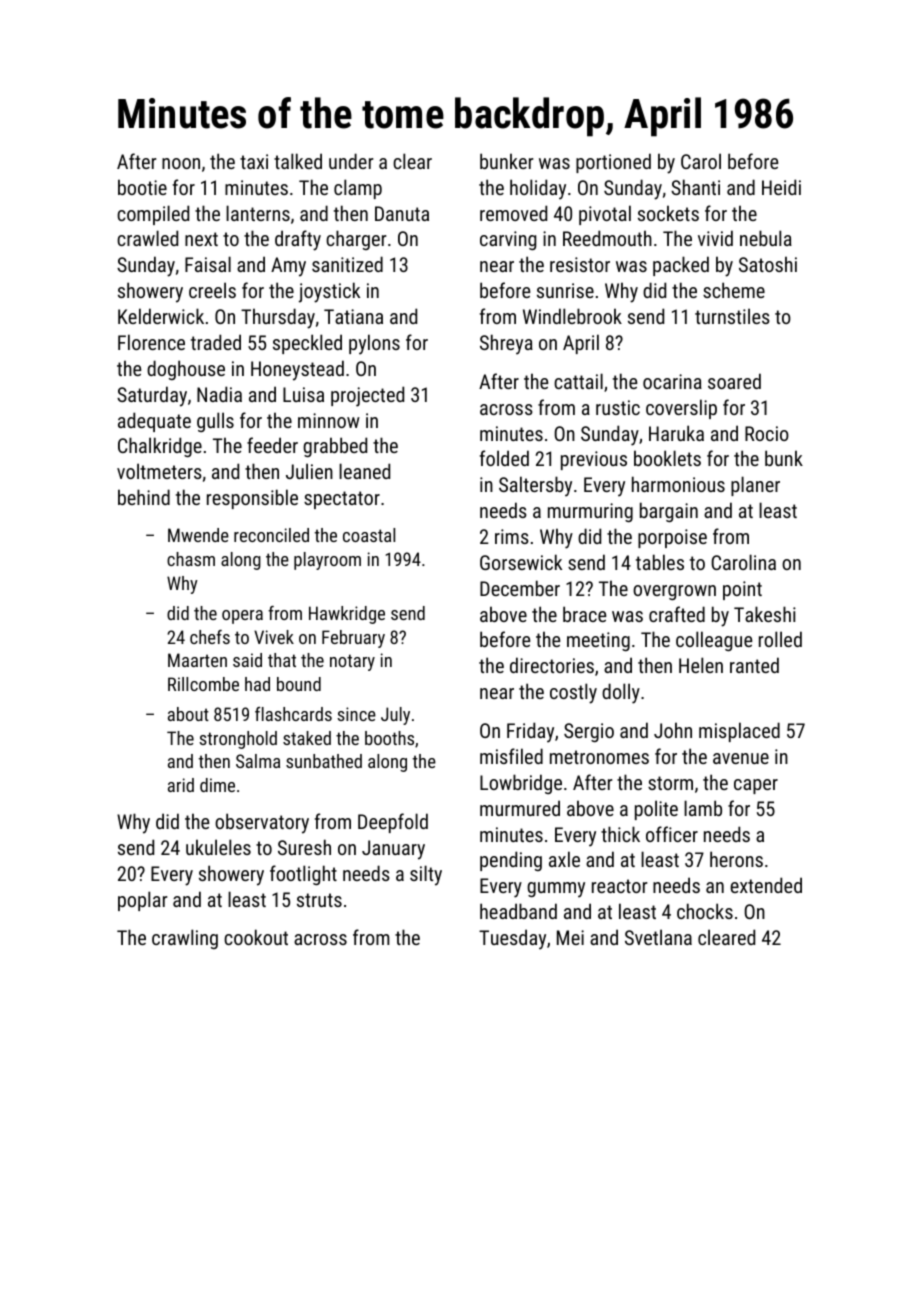 The width and height of the image is (924, 1311). I want to click on noon, so click(181, 163).
